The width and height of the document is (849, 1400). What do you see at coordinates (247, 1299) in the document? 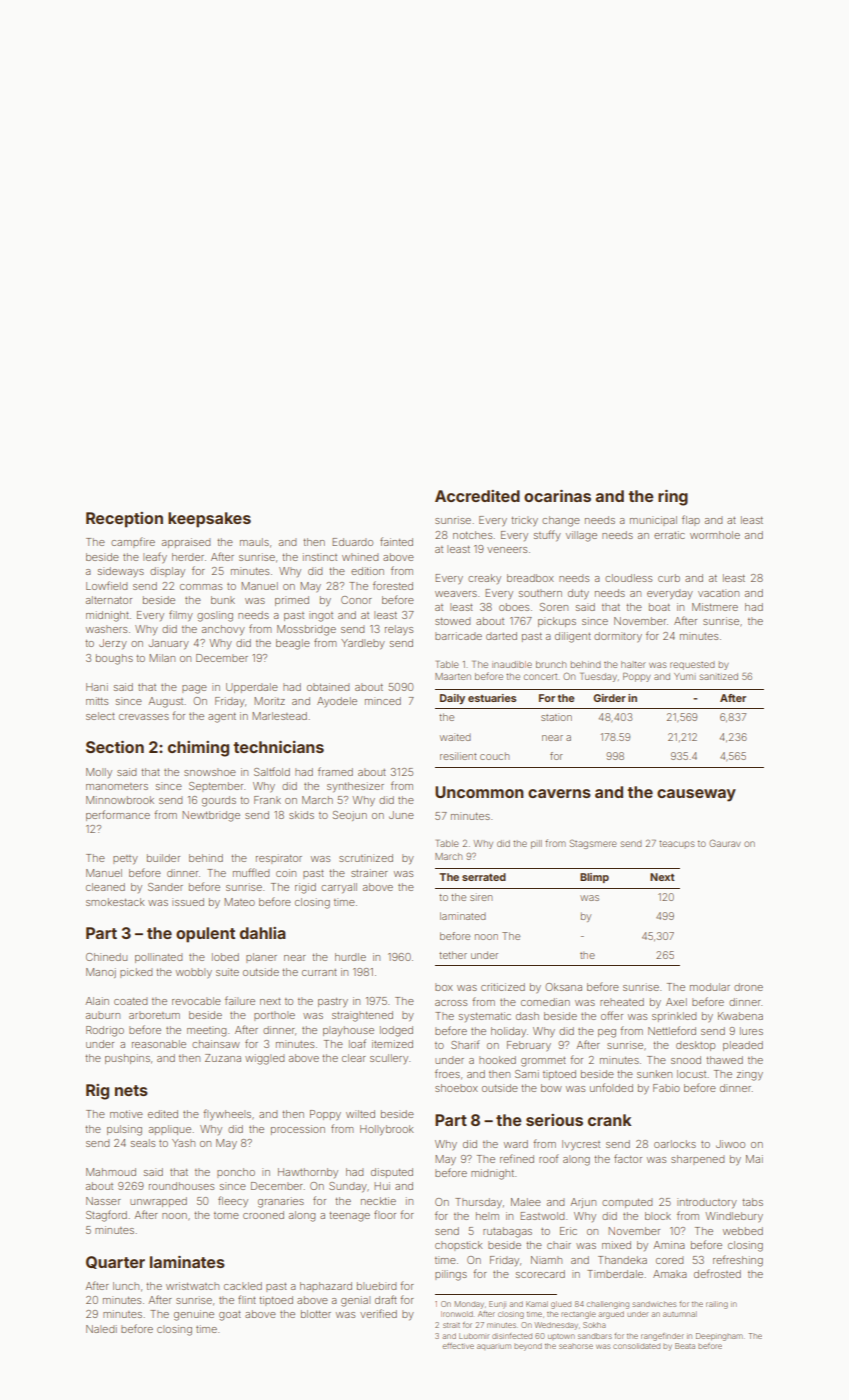
I see `flint` at bounding box center [247, 1299].
